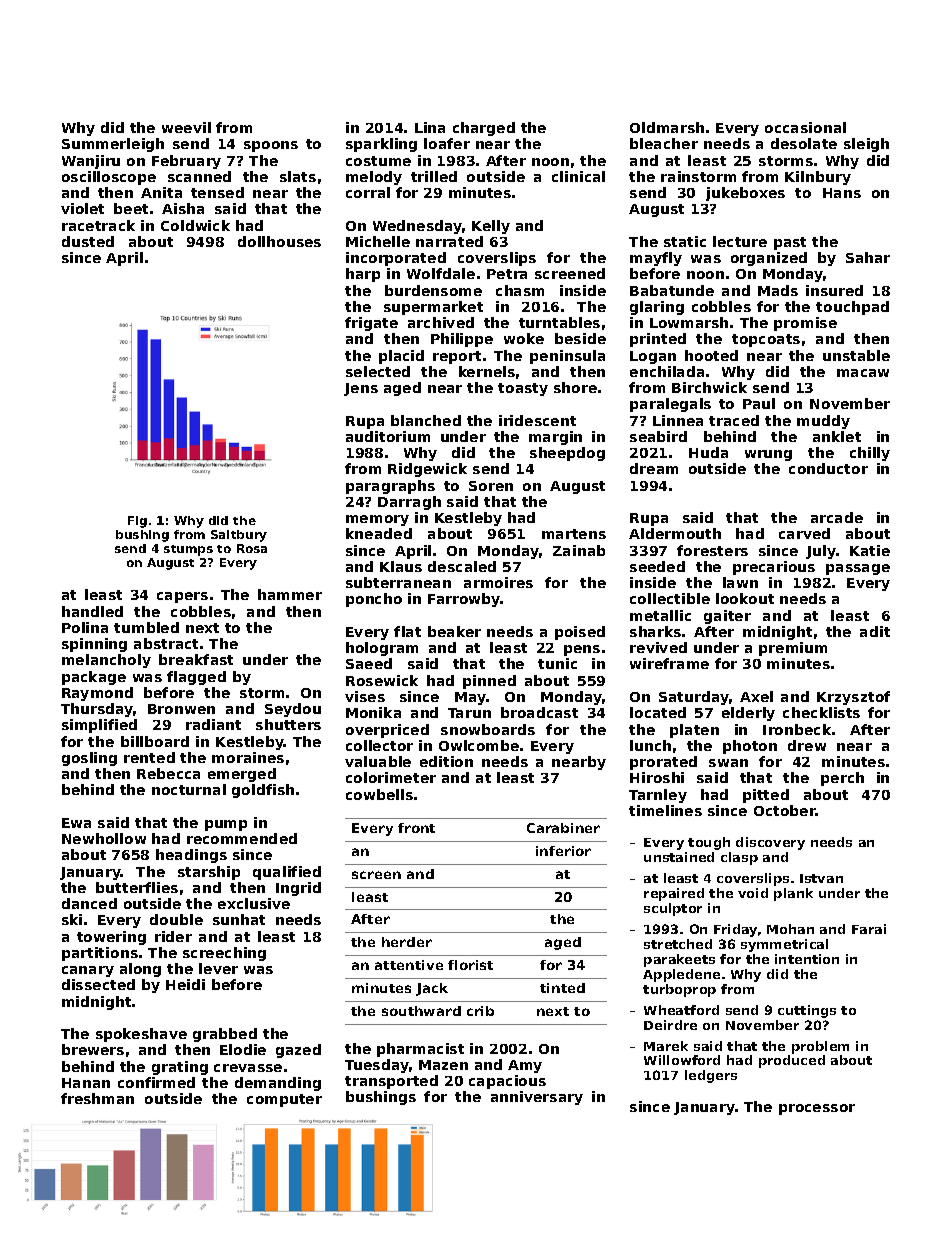 This screenshot has width=952, height=1233. What do you see at coordinates (248, 757) in the screenshot?
I see `moraines` at bounding box center [248, 757].
